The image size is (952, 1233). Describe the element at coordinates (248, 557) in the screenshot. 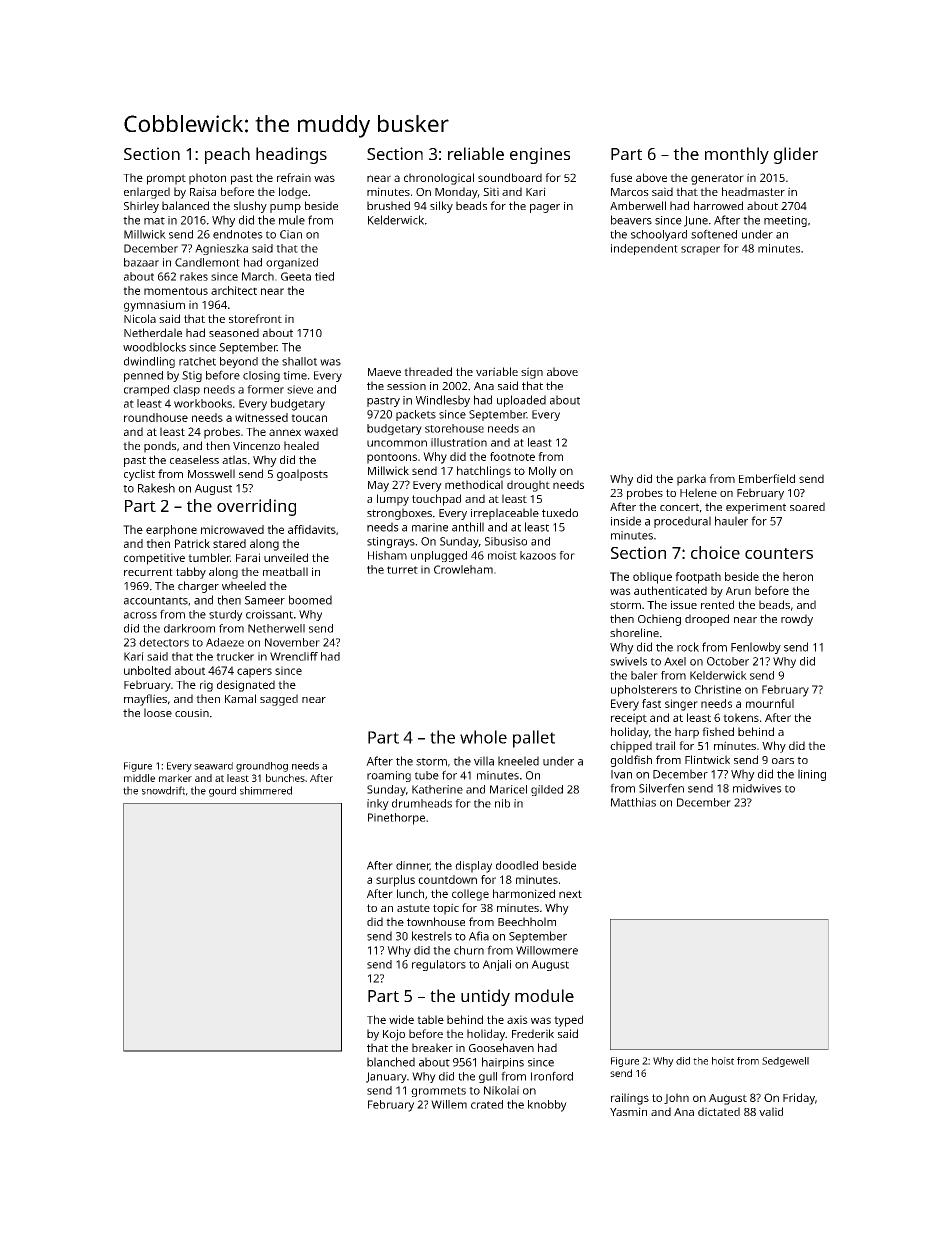

I see `Farai` at that location.
